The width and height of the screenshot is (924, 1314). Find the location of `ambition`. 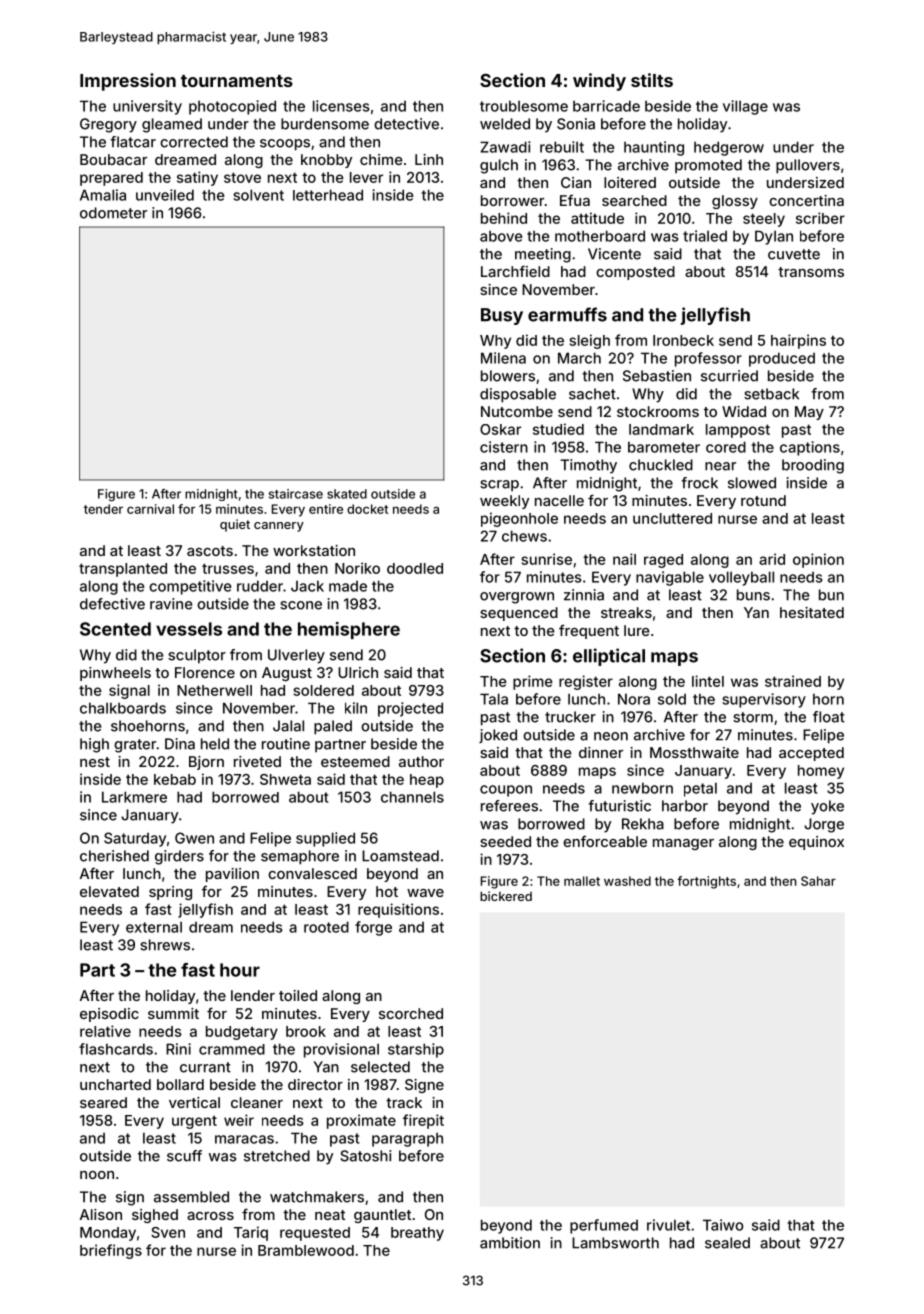

ambition is located at coordinates (510, 1243).
